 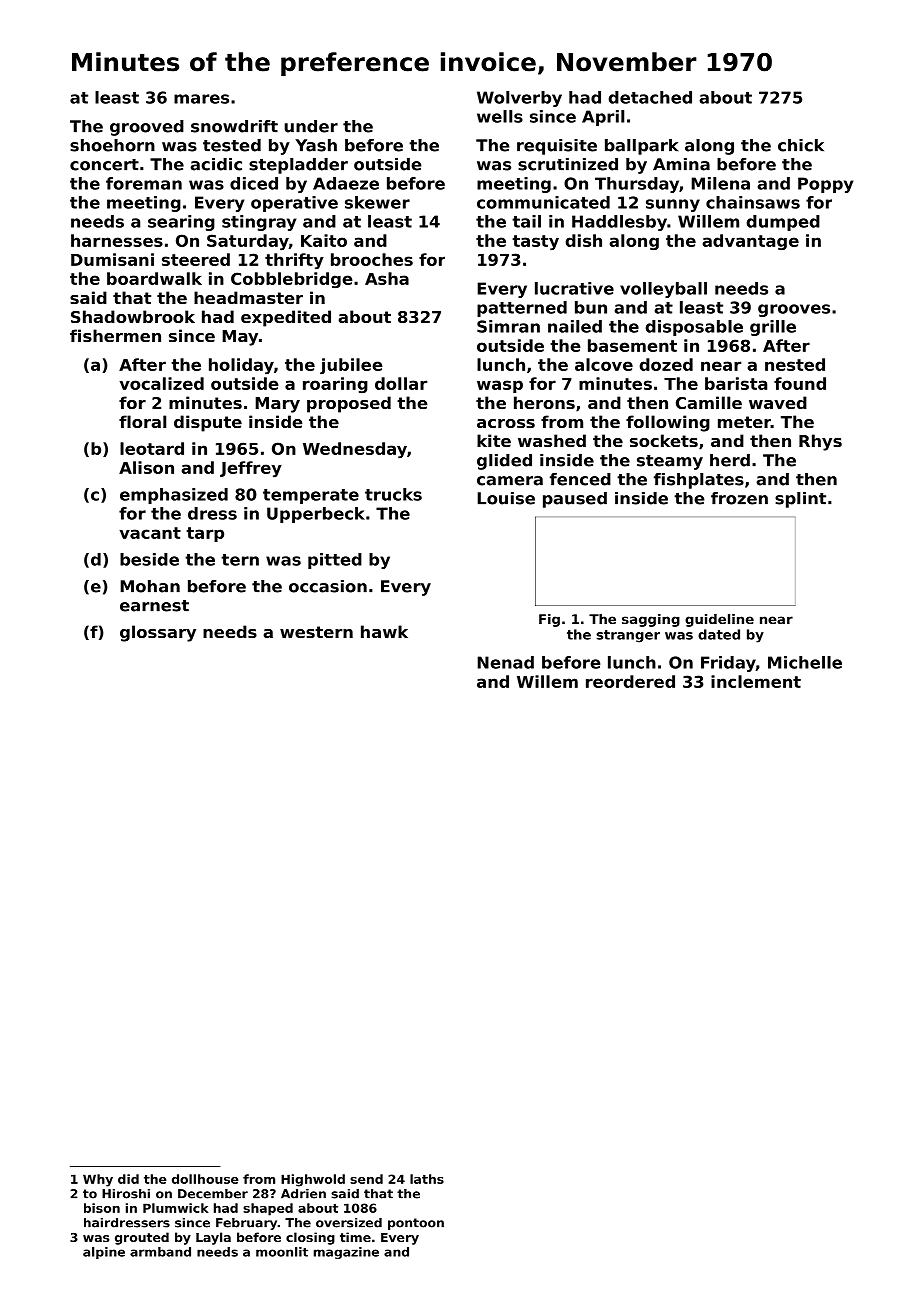 I want to click on Wolverby, so click(x=519, y=99).
